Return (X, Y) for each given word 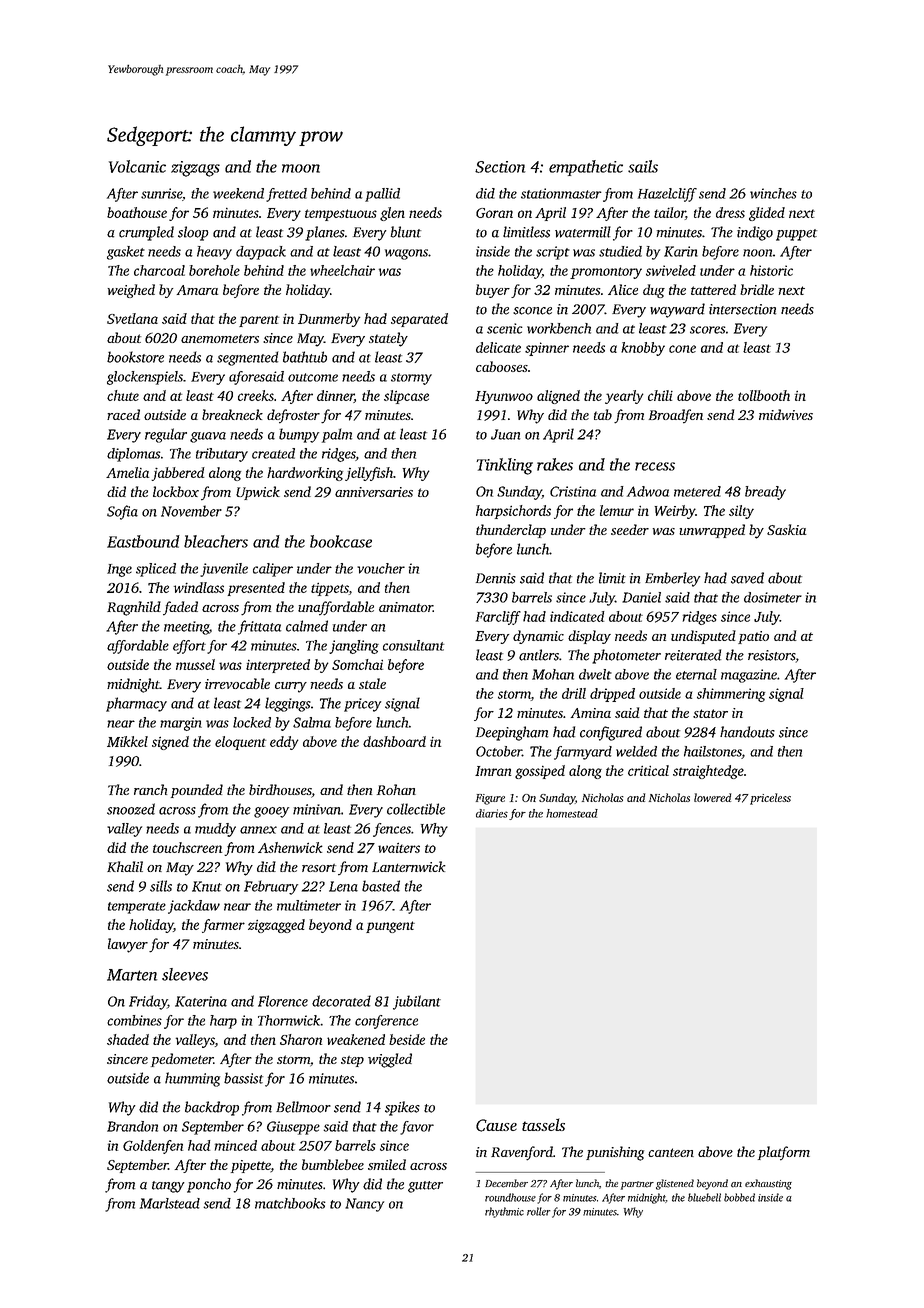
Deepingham (512, 733)
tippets (330, 589)
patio (753, 637)
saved (747, 578)
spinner (547, 349)
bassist (243, 1078)
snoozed (131, 809)
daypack (261, 253)
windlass (199, 587)
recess (655, 466)
